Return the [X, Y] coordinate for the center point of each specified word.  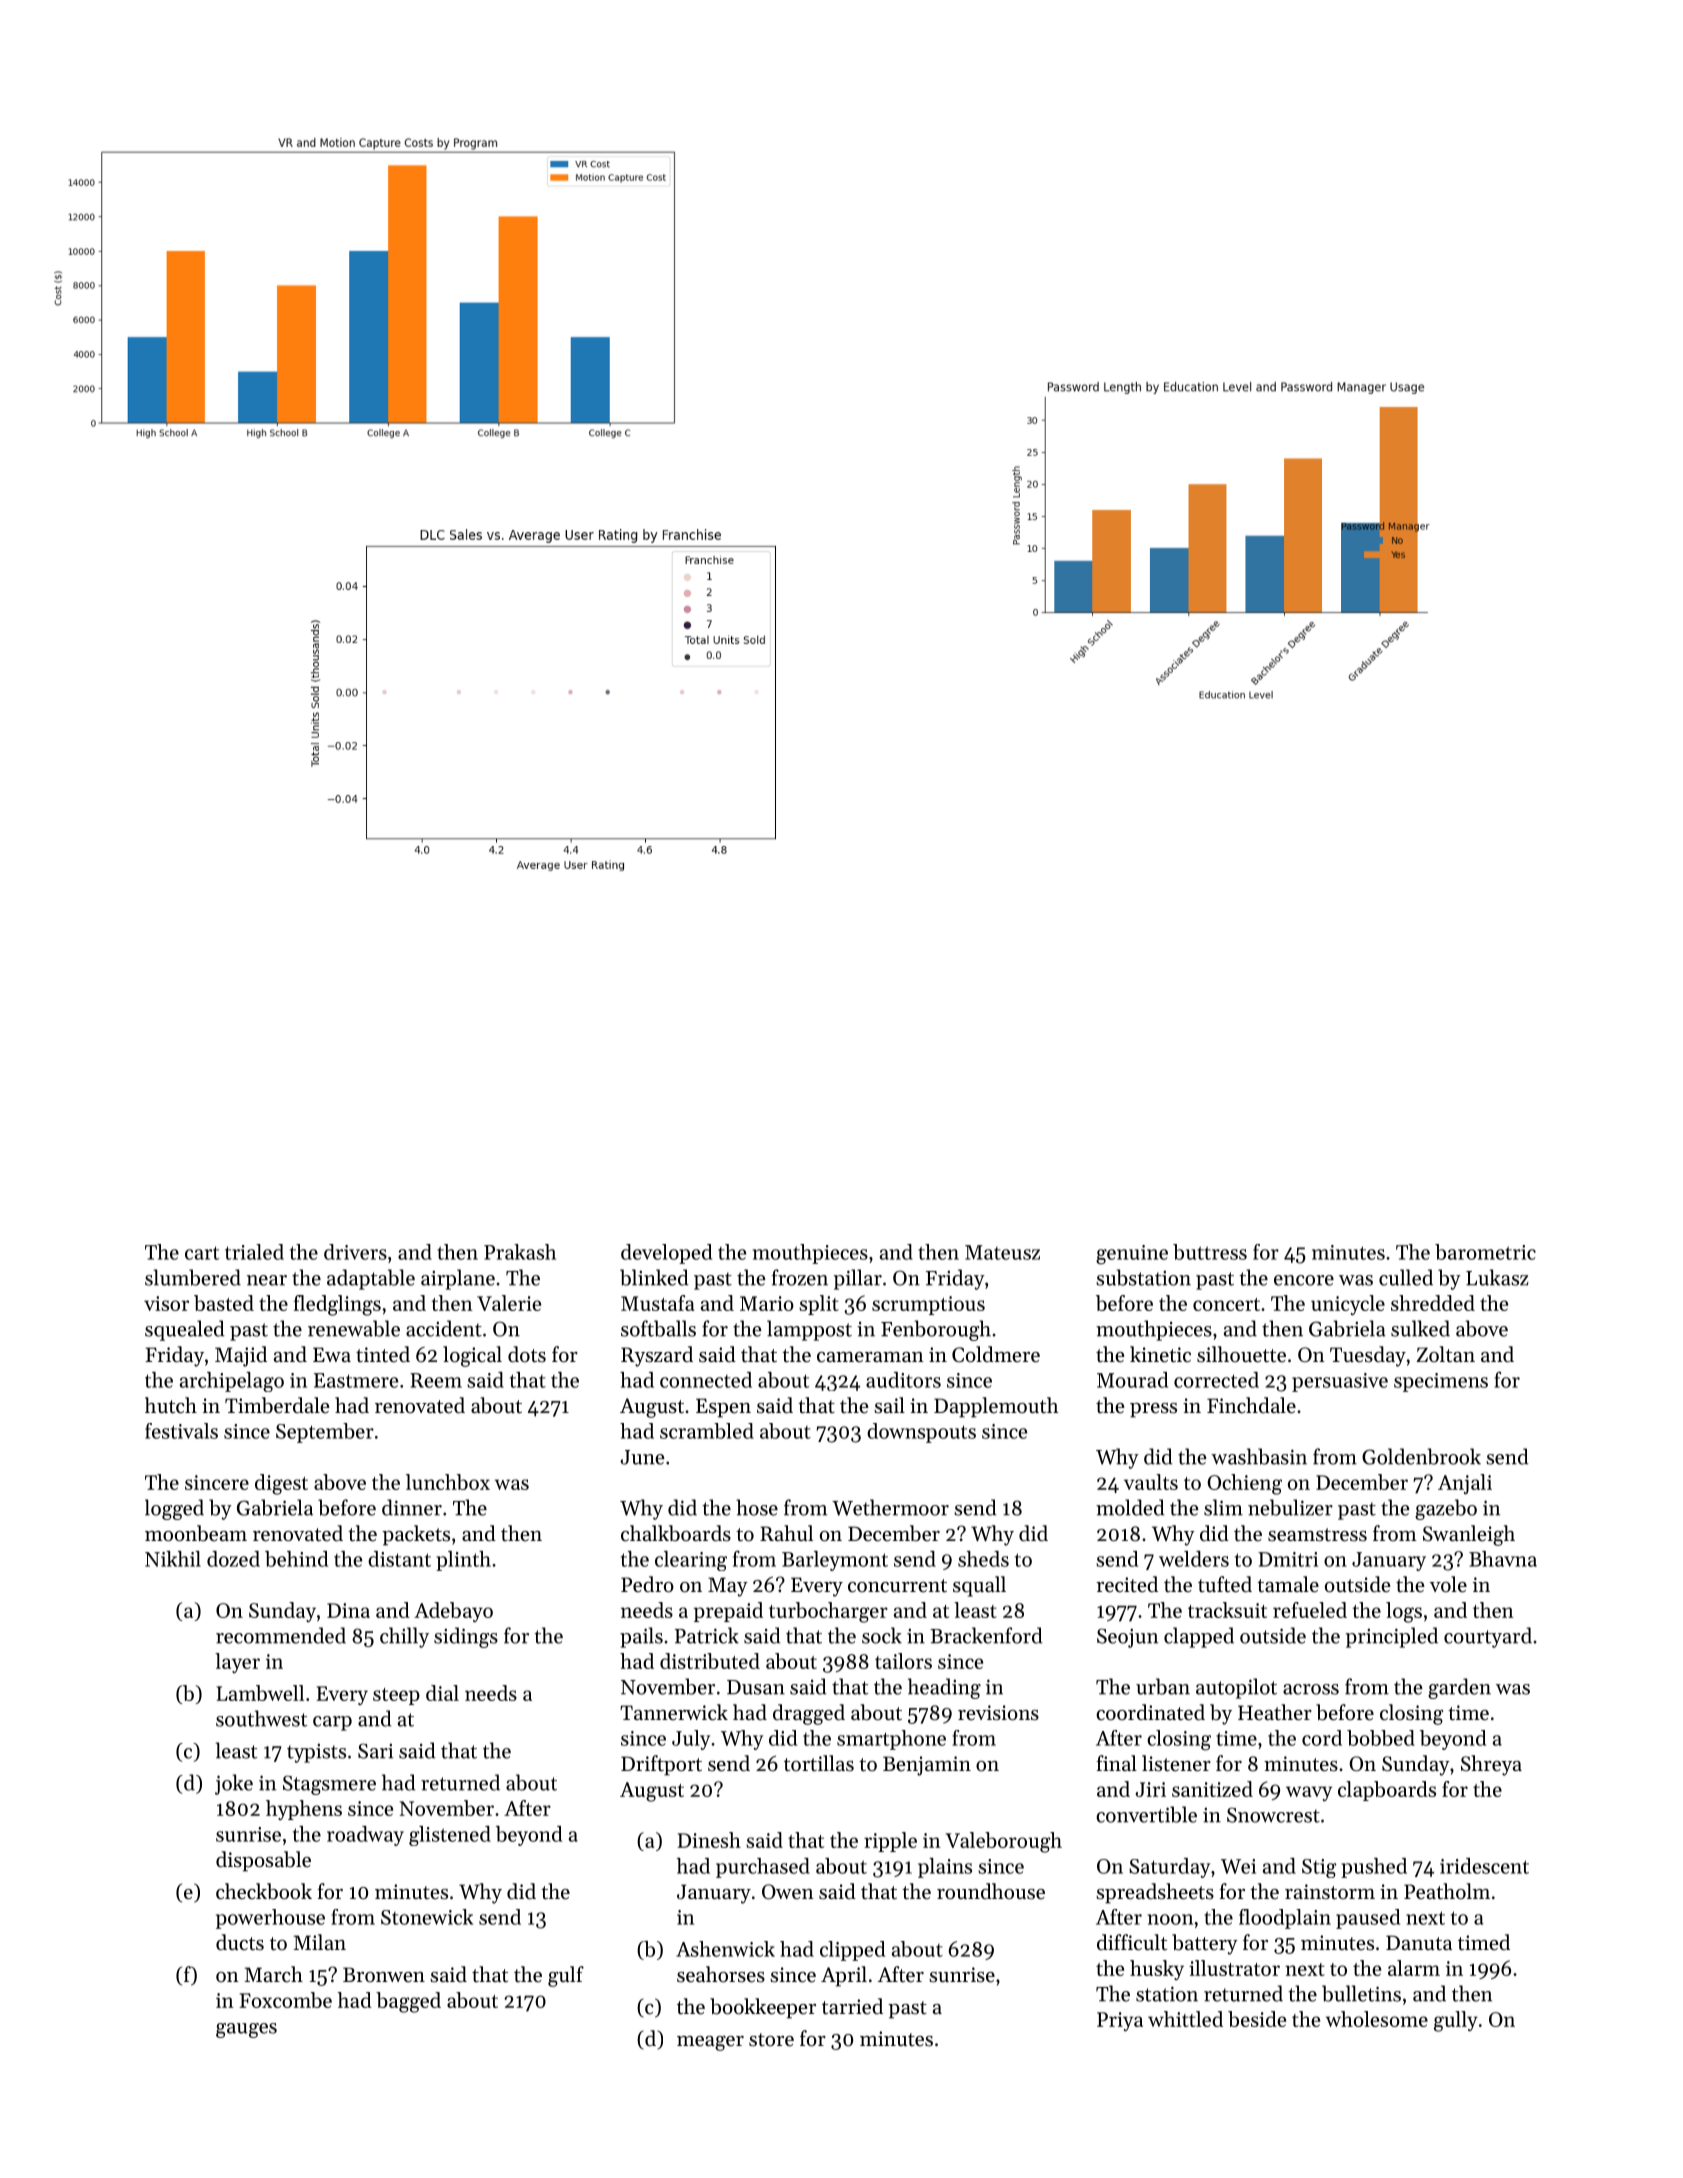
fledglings [337, 1305]
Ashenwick [725, 1949]
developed [666, 1254]
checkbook [264, 1891]
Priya [1120, 2021]
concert [1226, 1304]
